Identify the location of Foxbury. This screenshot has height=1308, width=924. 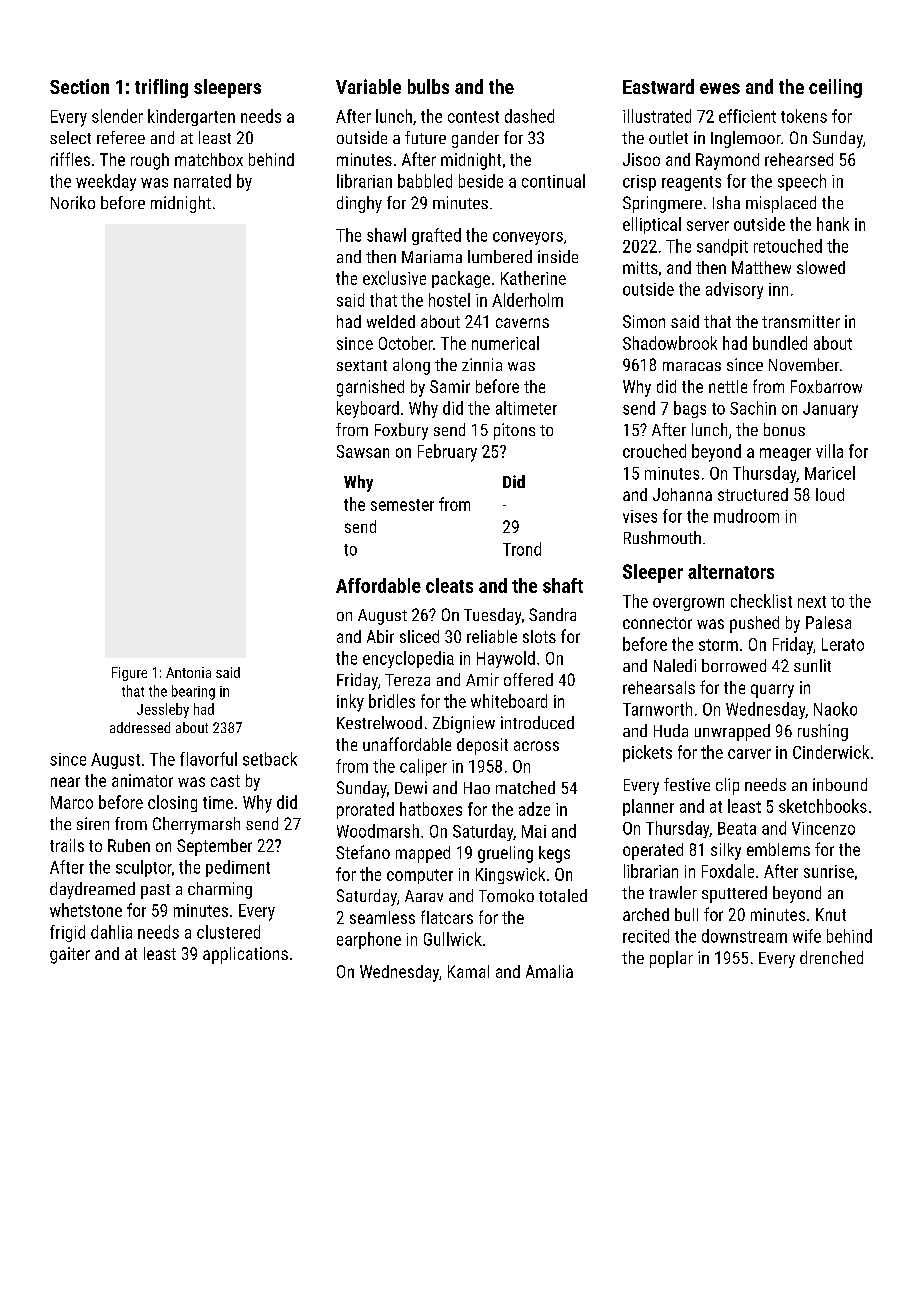
(401, 431).
